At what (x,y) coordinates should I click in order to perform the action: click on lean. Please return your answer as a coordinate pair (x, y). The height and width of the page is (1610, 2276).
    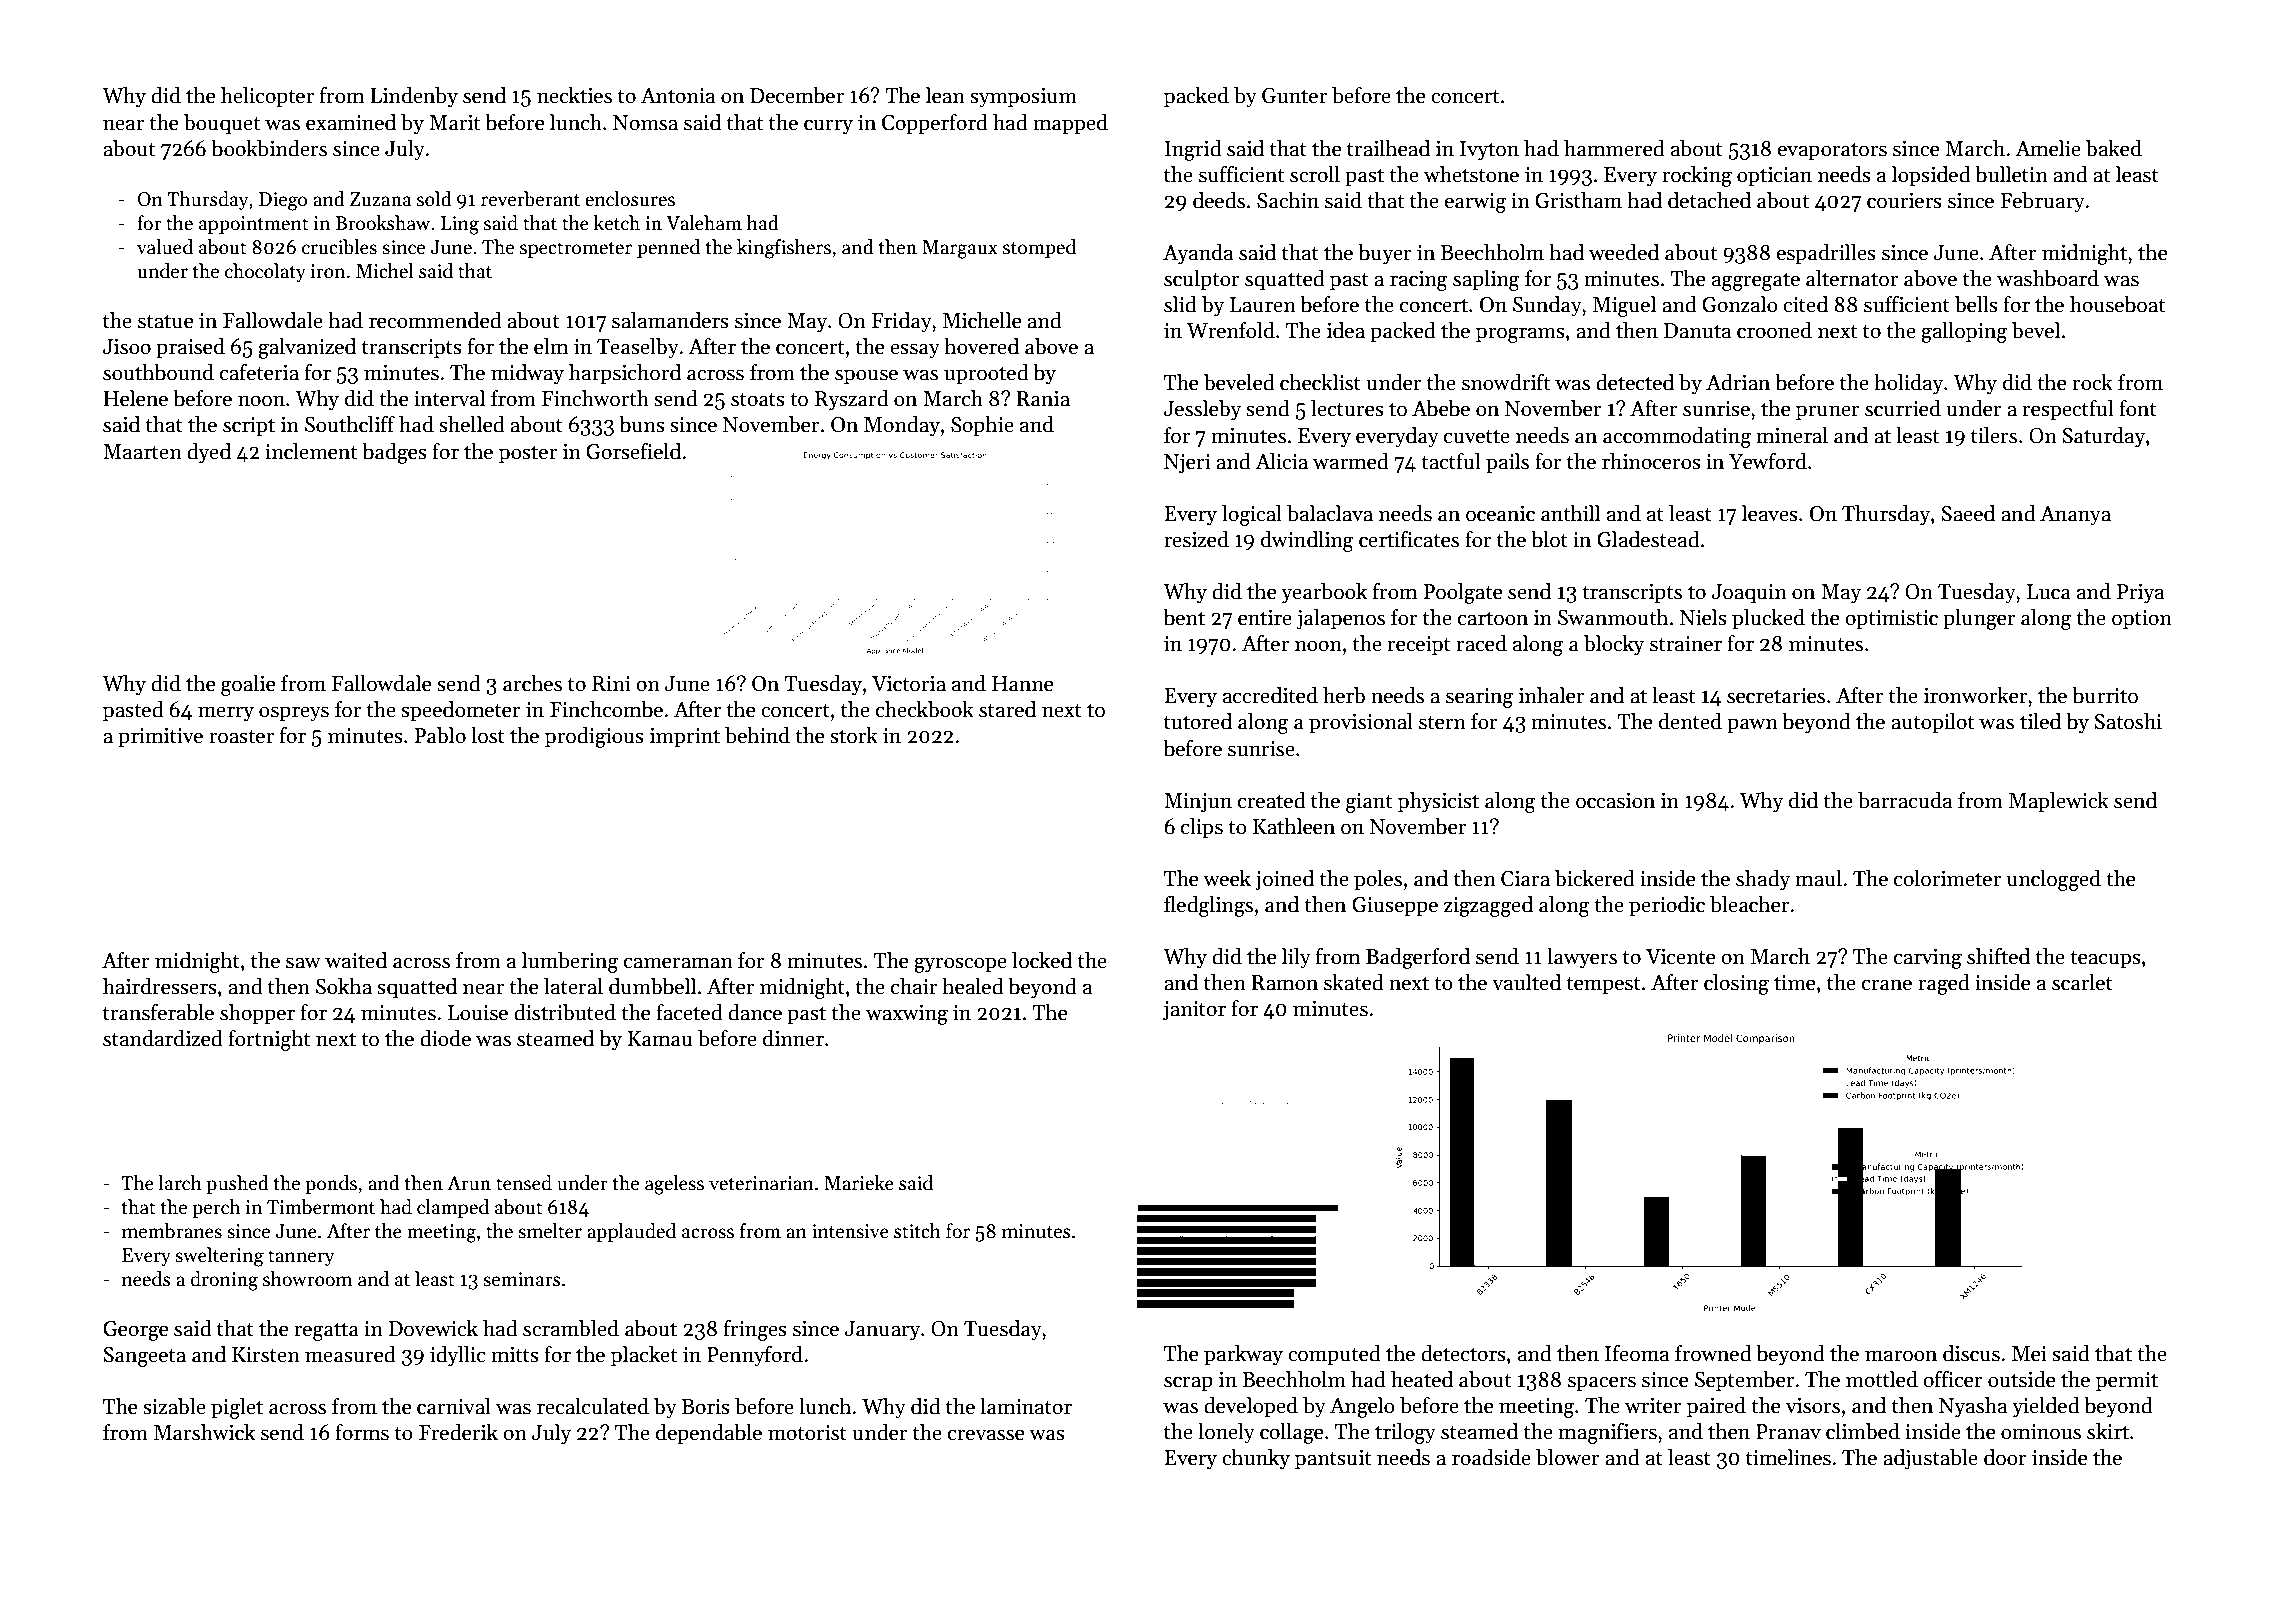
    Looking at the image, I should click on (945, 95).
